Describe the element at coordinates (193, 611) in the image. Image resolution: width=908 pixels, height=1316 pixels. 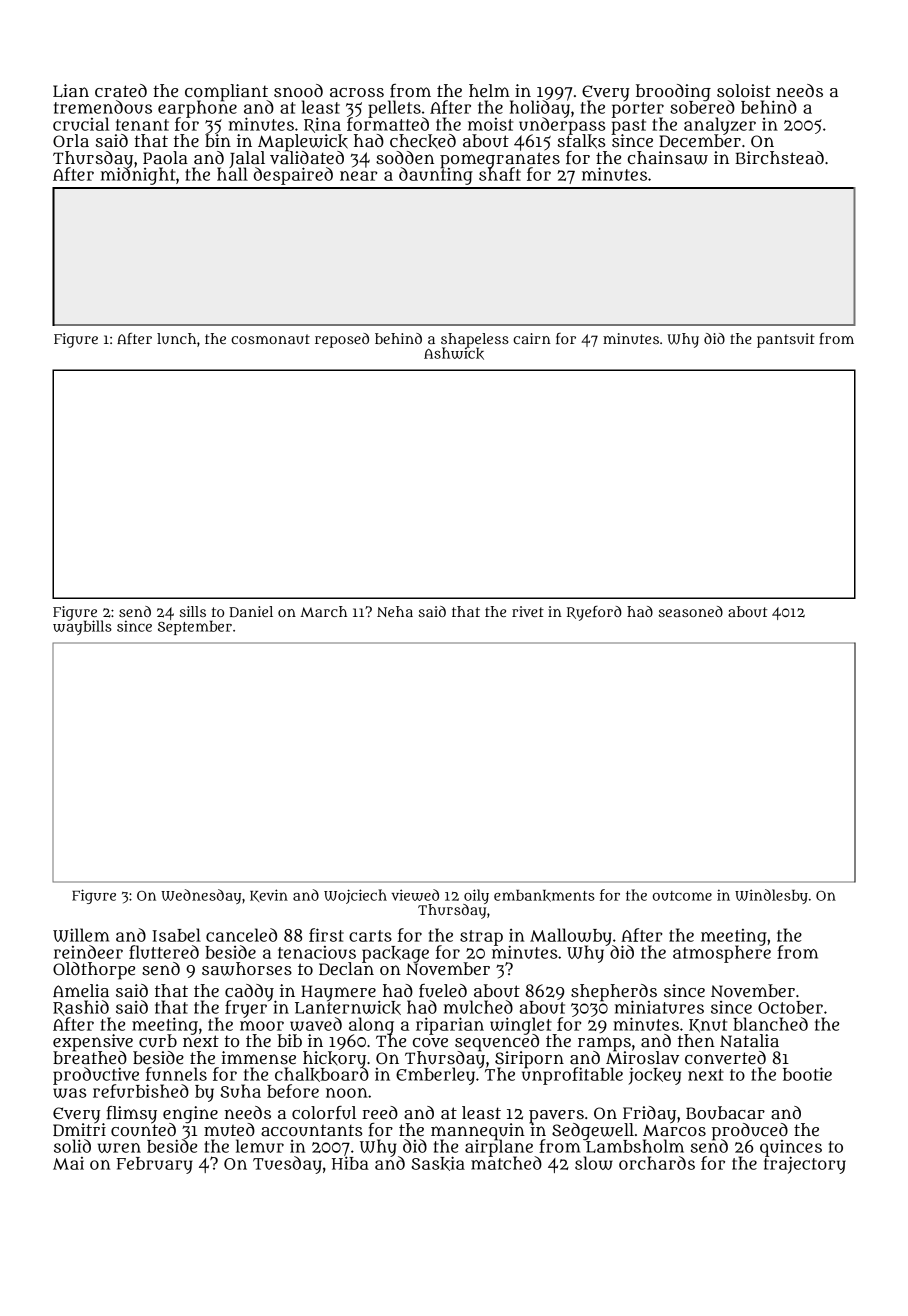
I see `sills` at that location.
